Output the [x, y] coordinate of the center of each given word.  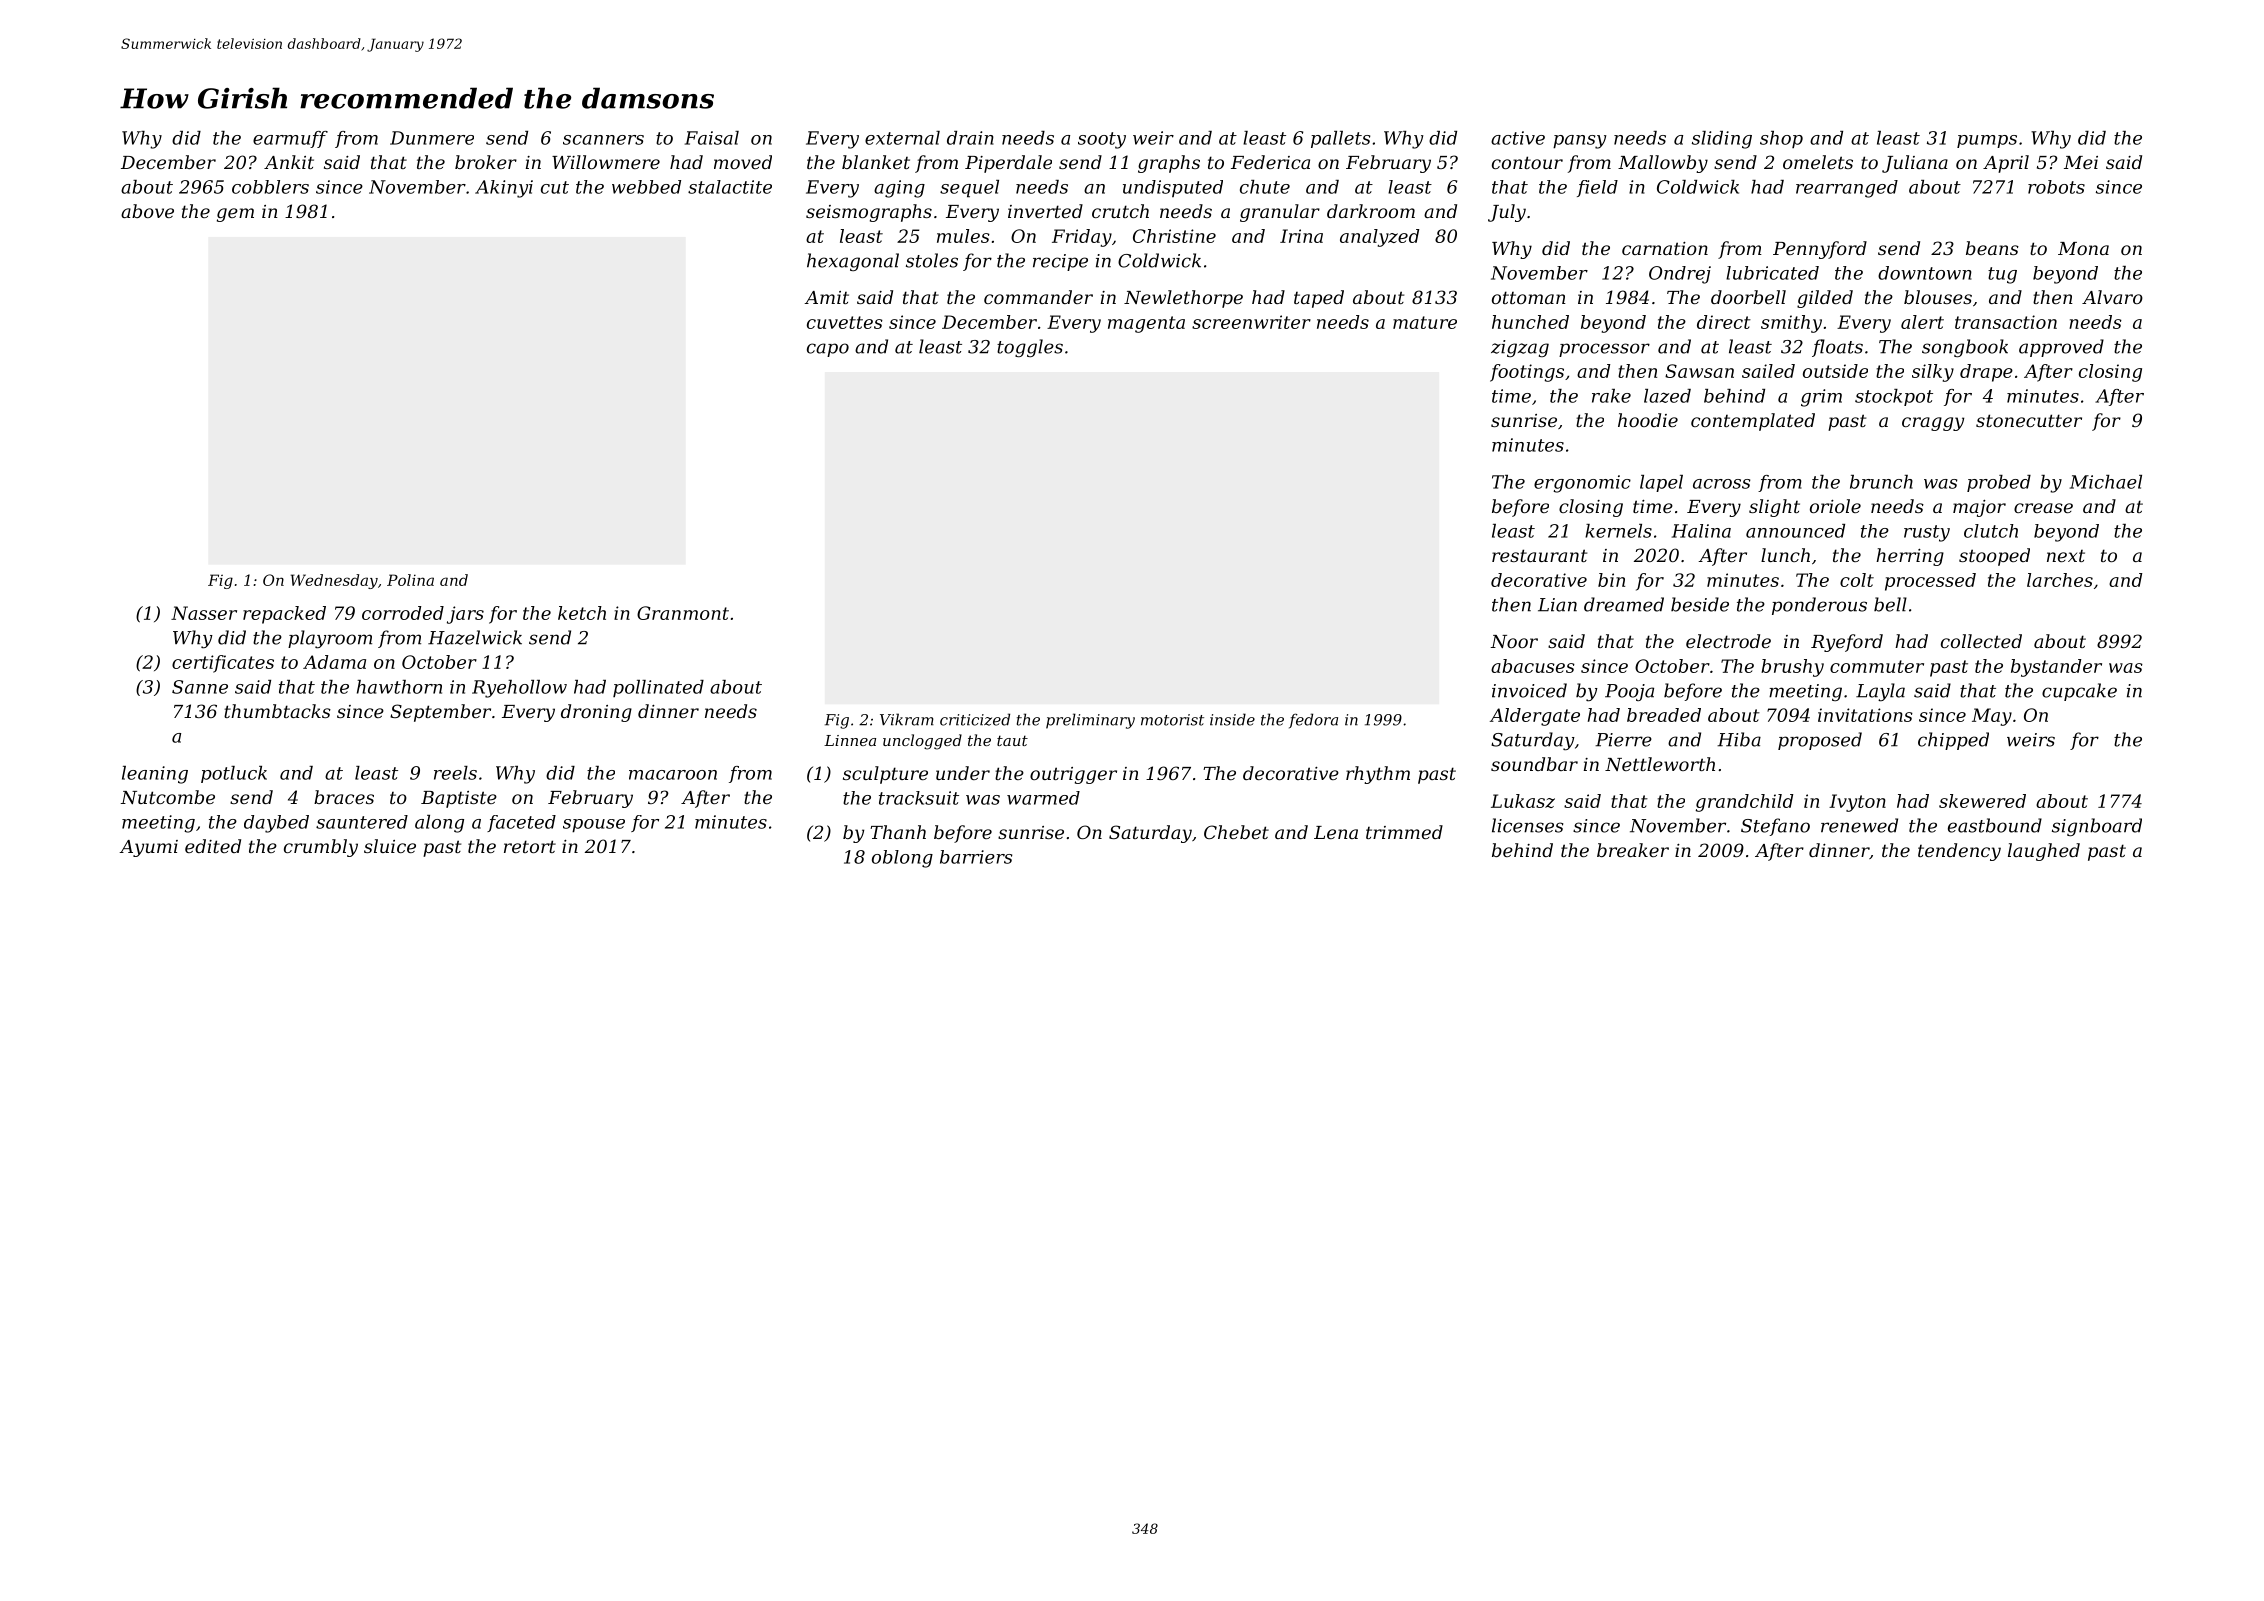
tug [2002, 275]
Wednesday [334, 581]
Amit [826, 297]
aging [899, 189]
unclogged [922, 742]
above [147, 211]
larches [2060, 580]
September [440, 713]
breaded [1664, 715]
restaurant [1539, 555]
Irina [1301, 236]
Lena [1336, 832]
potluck [234, 774]
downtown [1925, 273]
